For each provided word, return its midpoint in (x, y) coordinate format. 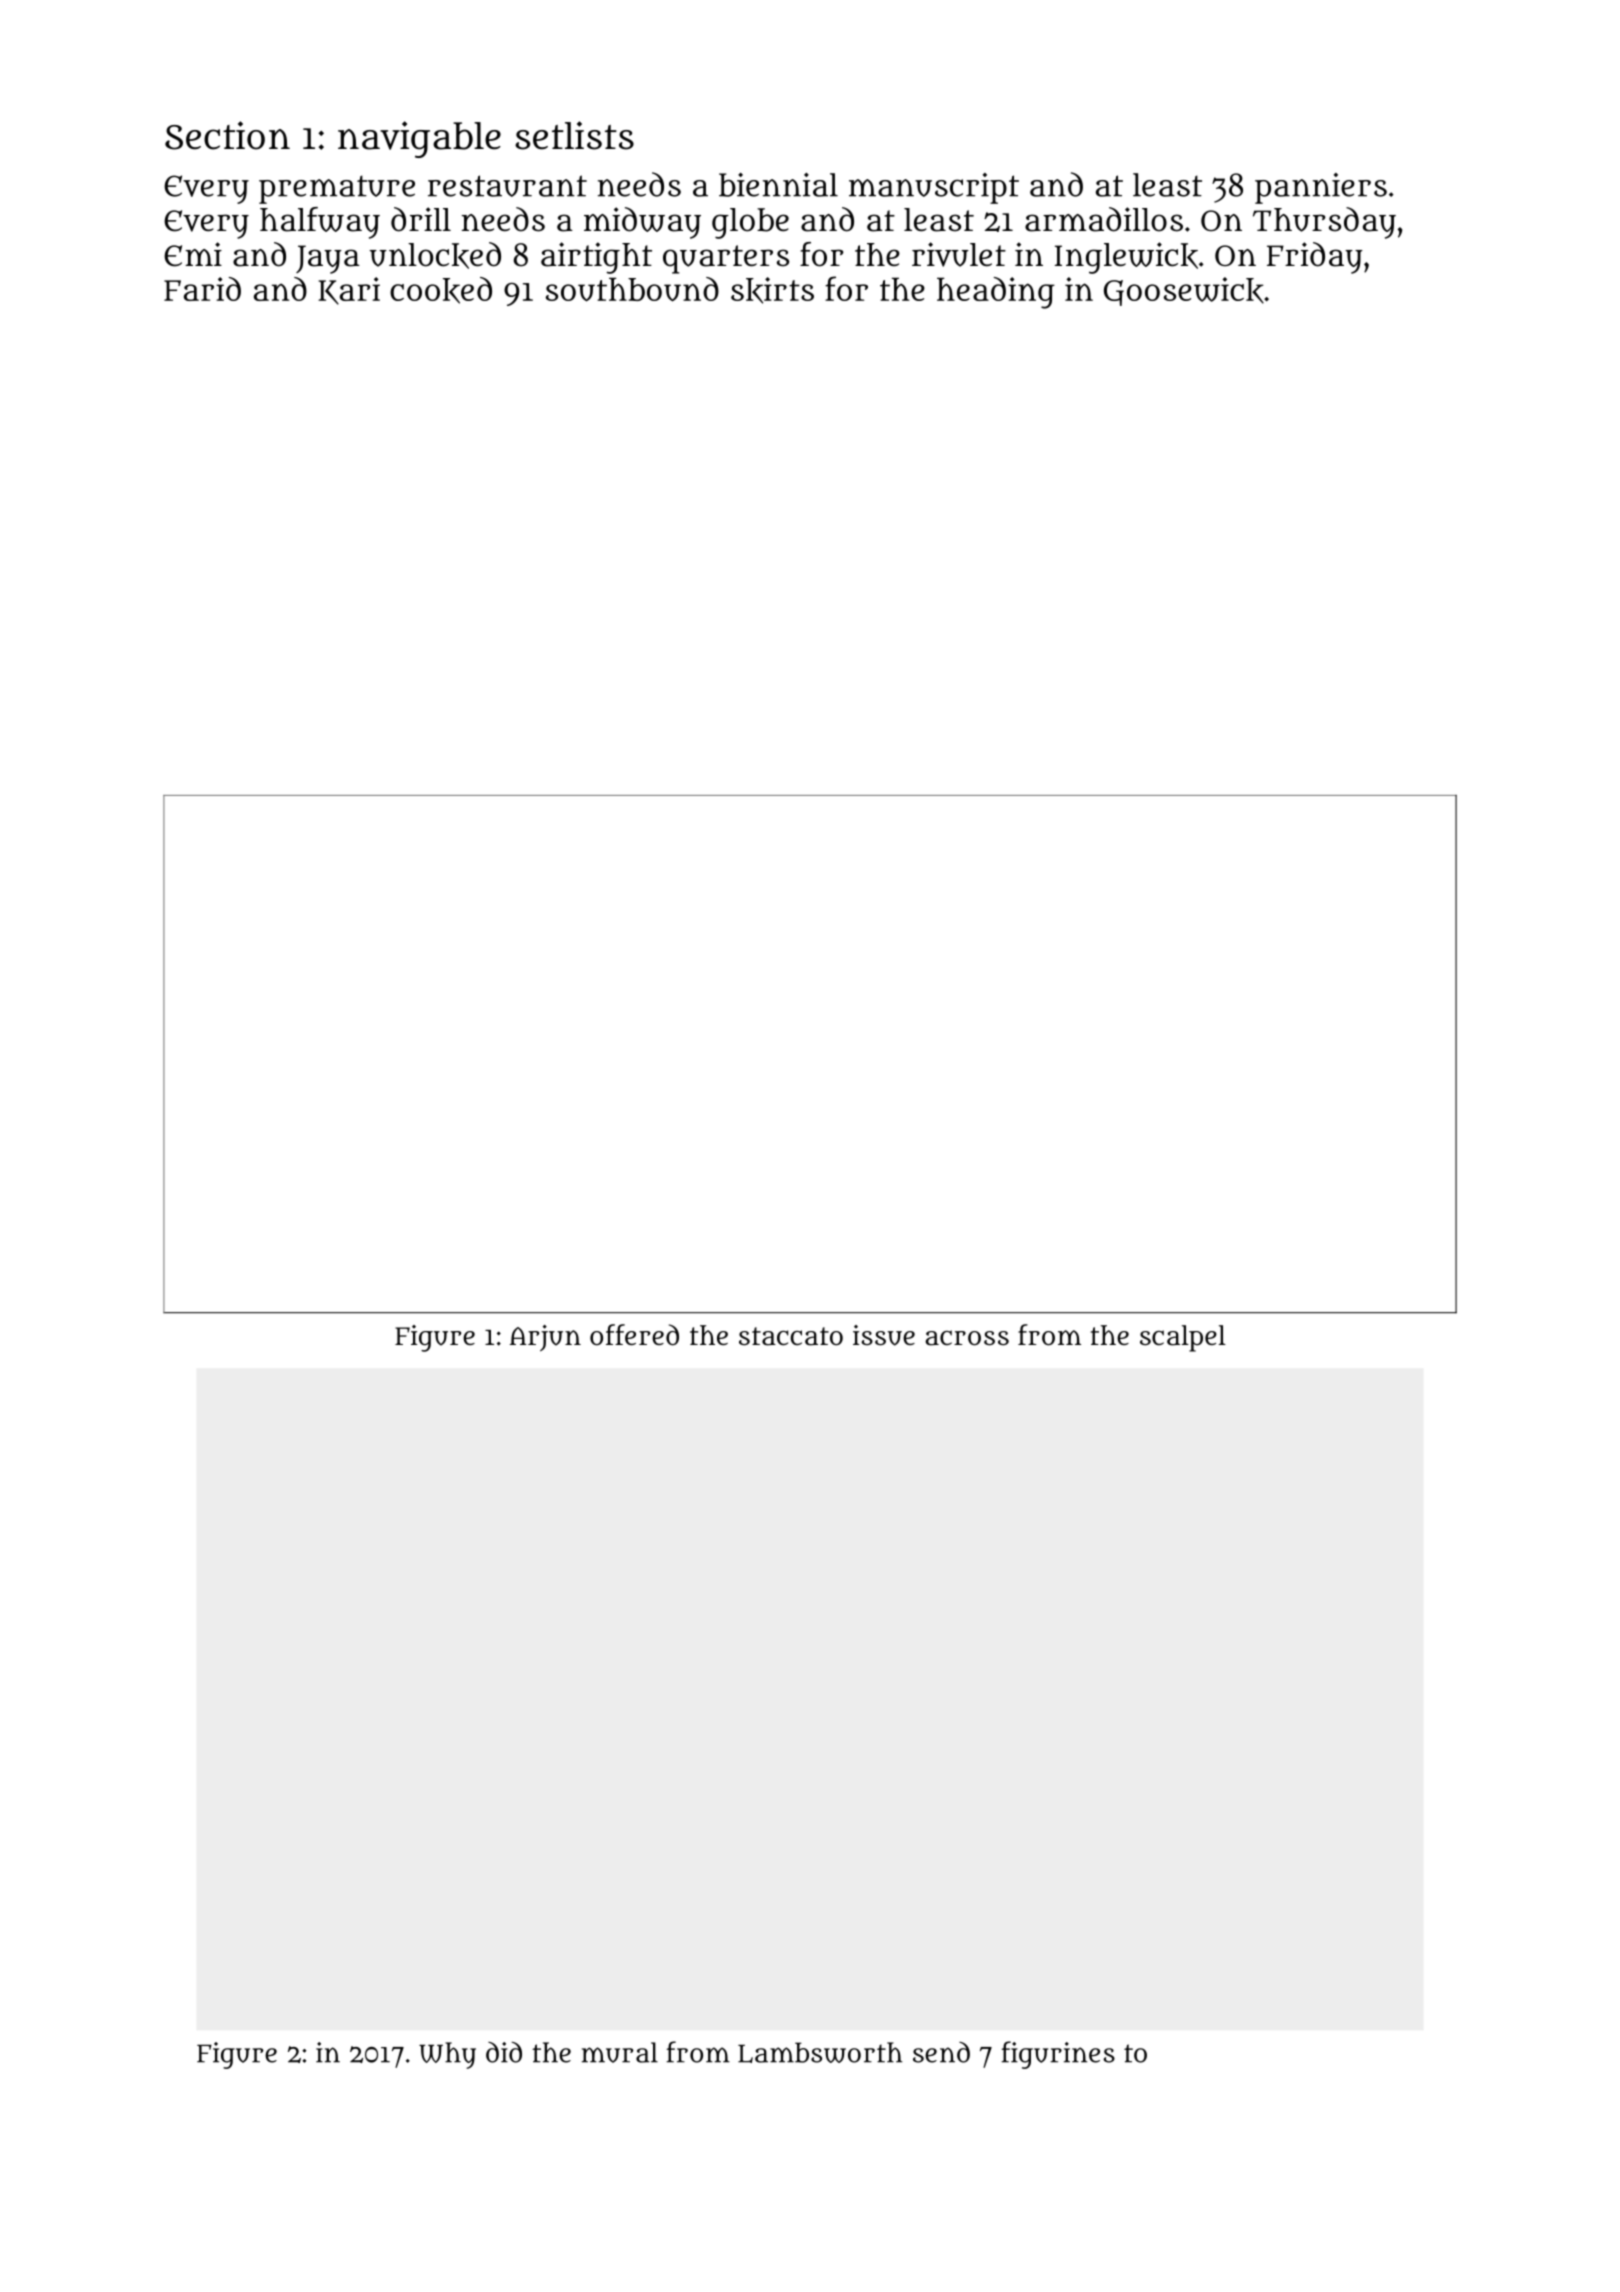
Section (227, 135)
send (941, 2052)
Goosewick (1184, 291)
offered (634, 1335)
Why (447, 2055)
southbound (632, 289)
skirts (772, 290)
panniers (1321, 188)
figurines (1058, 2055)
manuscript (934, 188)
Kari (349, 291)
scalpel (1183, 1338)
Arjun (545, 1338)
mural (620, 2052)
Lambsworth (820, 2052)
